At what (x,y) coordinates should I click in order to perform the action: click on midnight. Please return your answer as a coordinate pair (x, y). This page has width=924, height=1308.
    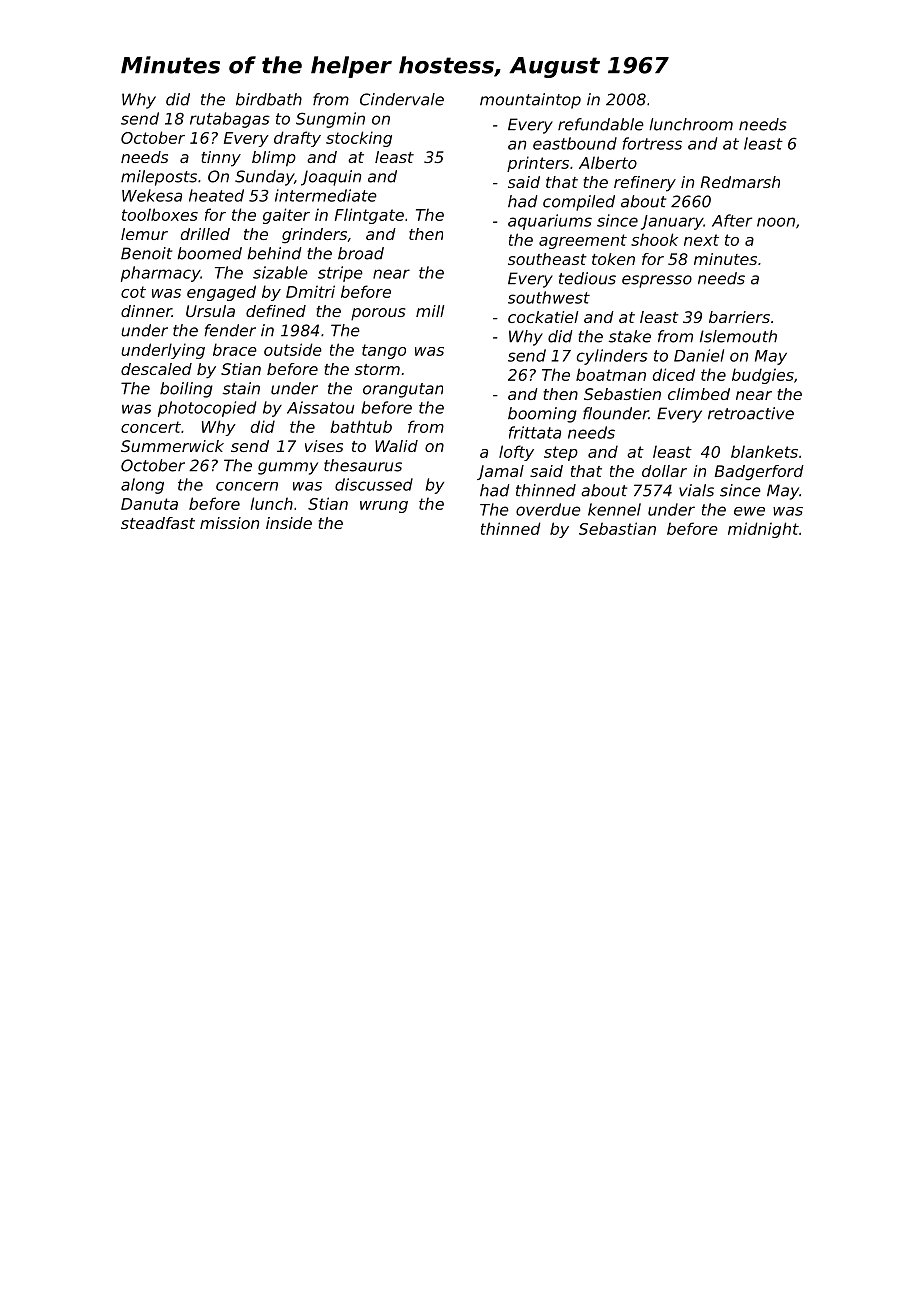
    Looking at the image, I should click on (763, 530).
